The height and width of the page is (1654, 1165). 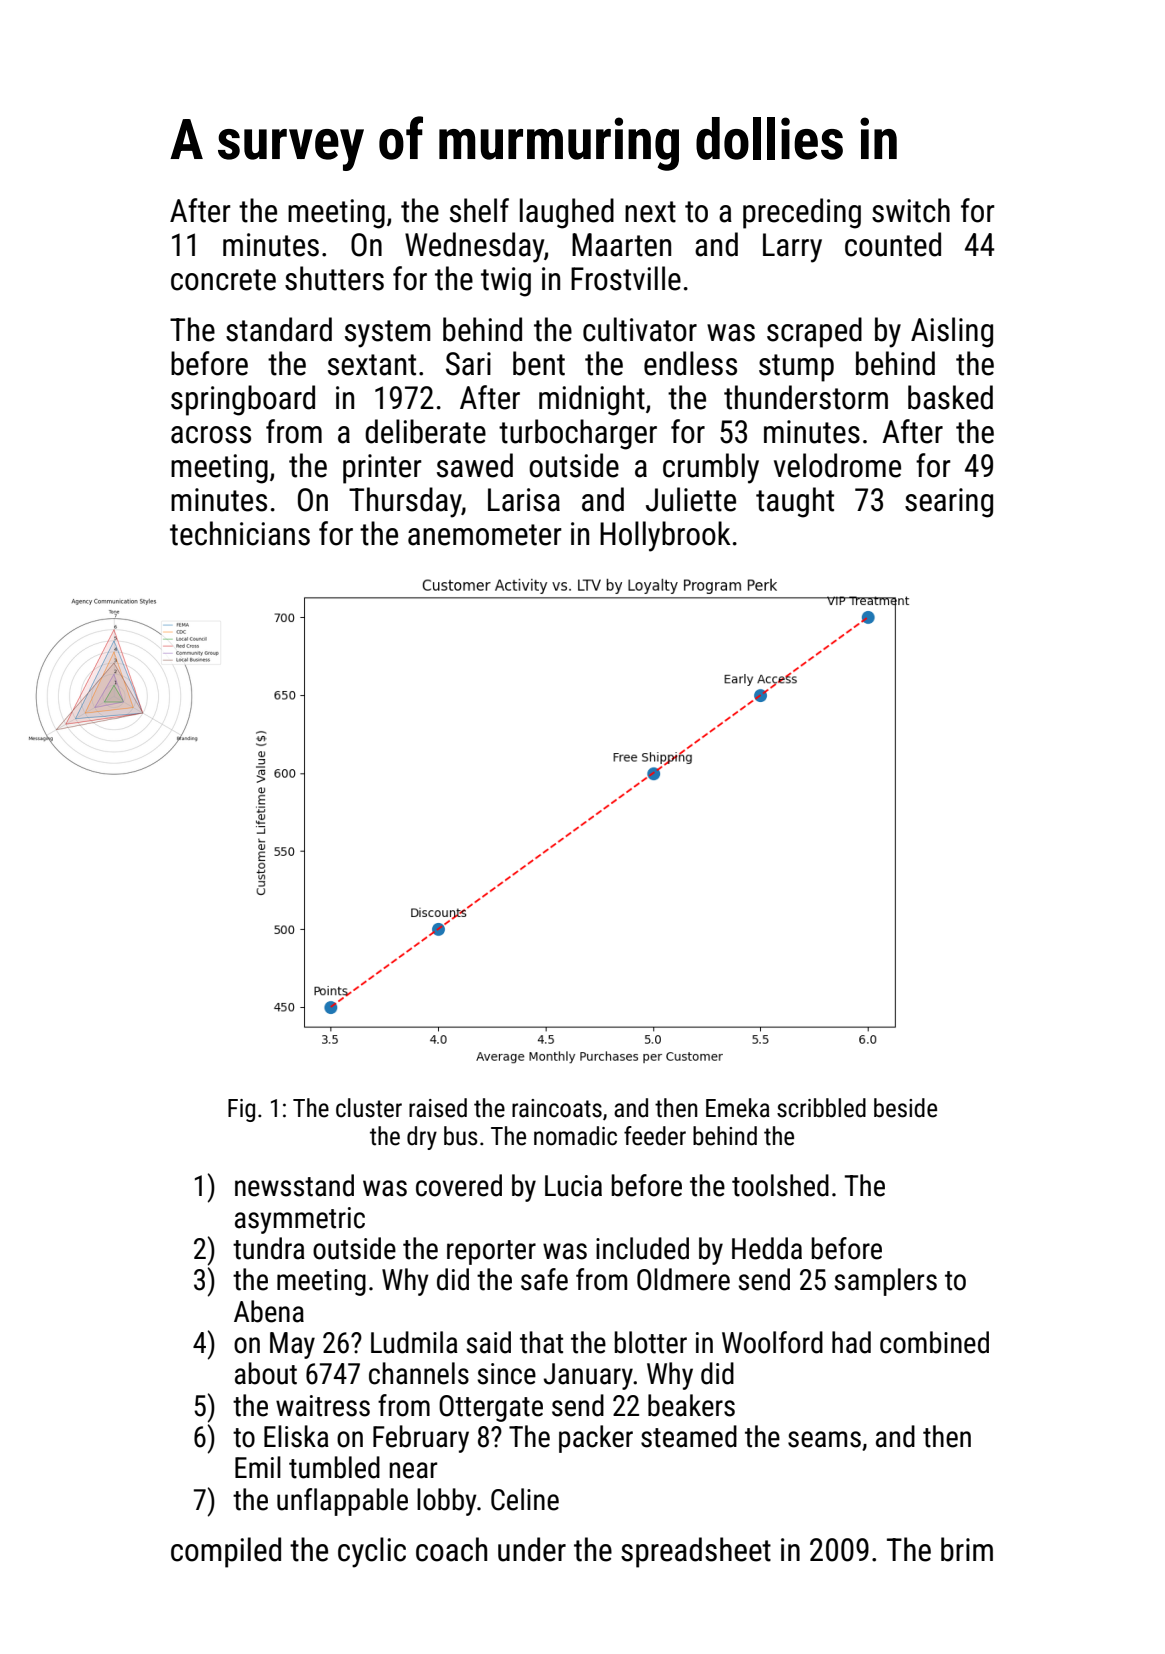 What do you see at coordinates (342, 1502) in the page?
I see `unflappable` at bounding box center [342, 1502].
